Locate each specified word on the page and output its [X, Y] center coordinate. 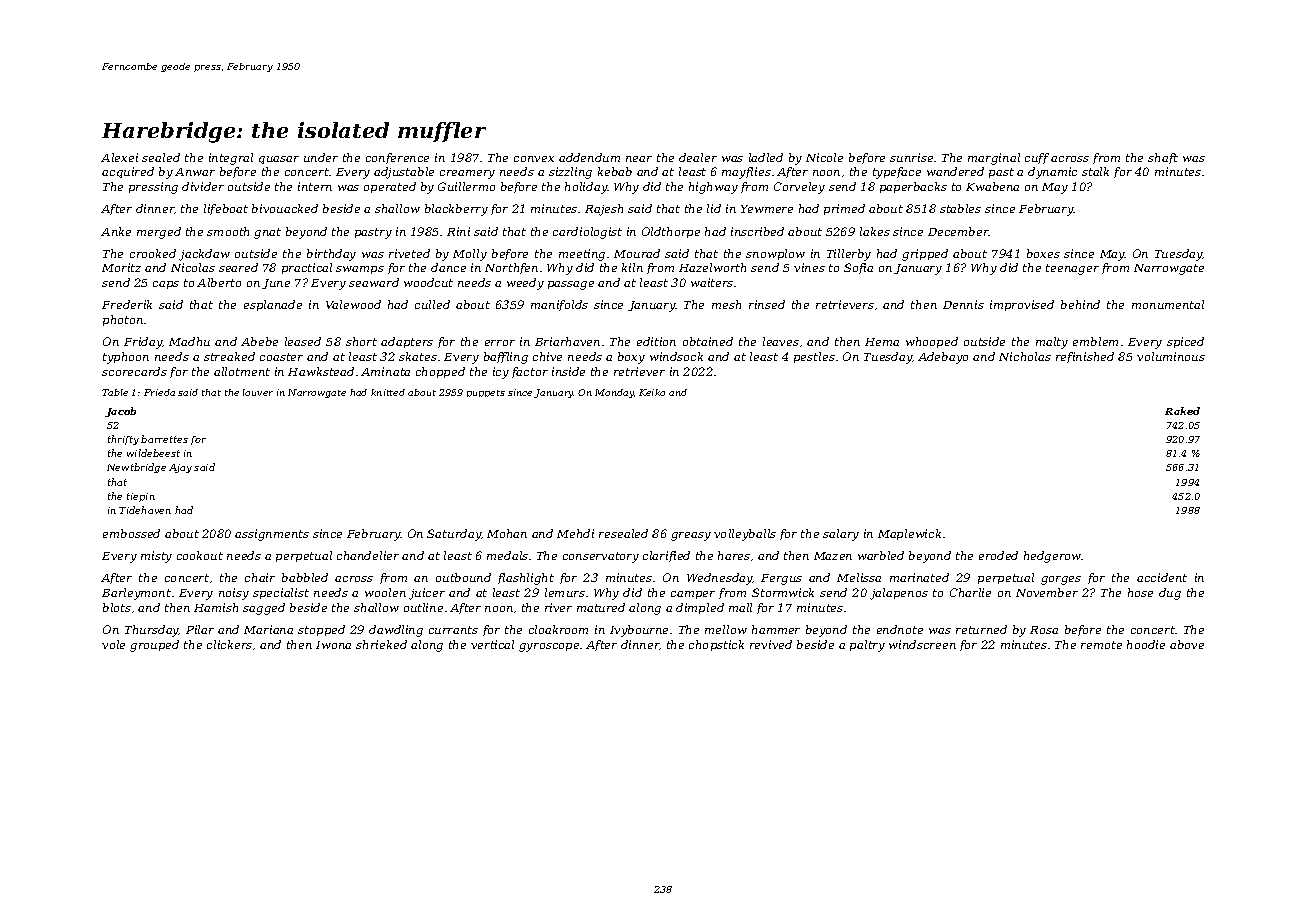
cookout [200, 555]
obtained [708, 341]
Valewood [353, 304]
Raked [1182, 411]
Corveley [799, 188]
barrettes [164, 439]
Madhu [189, 341]
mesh [726, 304]
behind [1080, 304]
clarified [666, 556]
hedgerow [1053, 557]
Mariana [268, 629]
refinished [1085, 357]
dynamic [1052, 173]
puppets [486, 393]
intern [315, 186]
